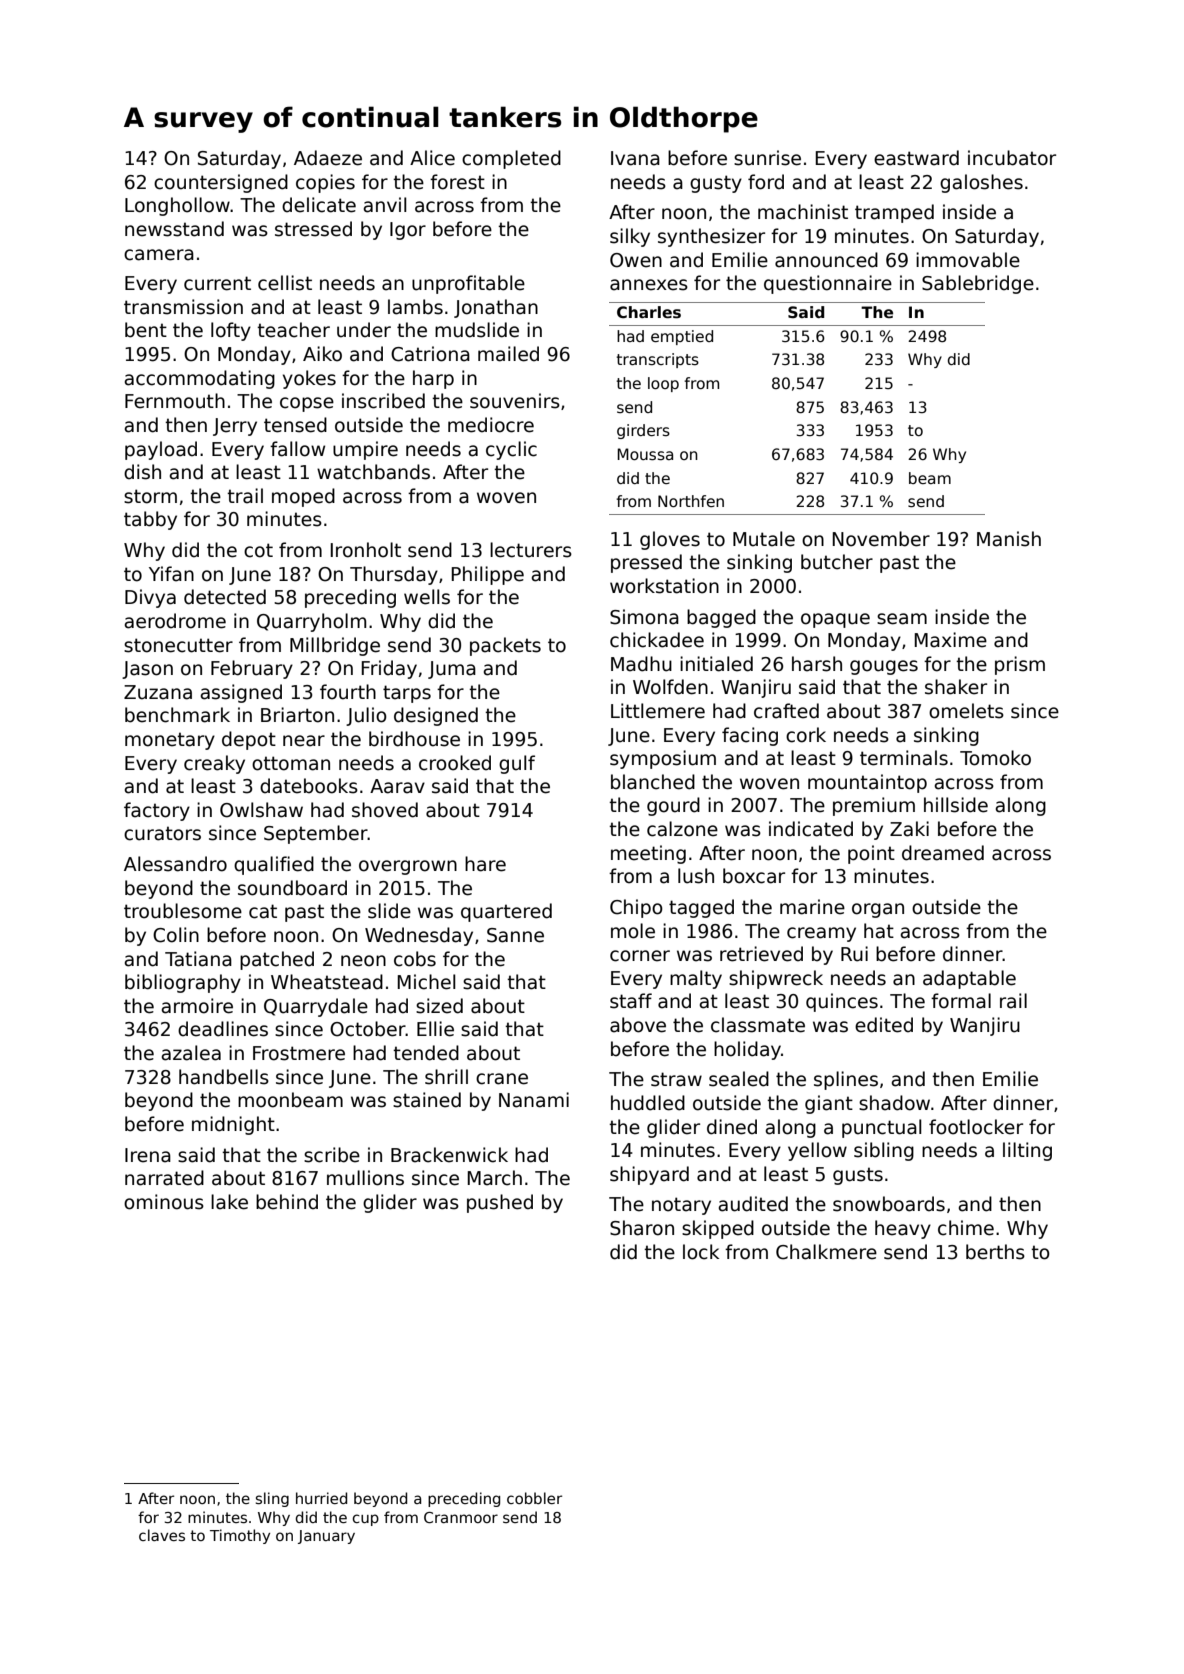 This document has width=1184, height=1674. I want to click on Tomoko, so click(995, 758).
